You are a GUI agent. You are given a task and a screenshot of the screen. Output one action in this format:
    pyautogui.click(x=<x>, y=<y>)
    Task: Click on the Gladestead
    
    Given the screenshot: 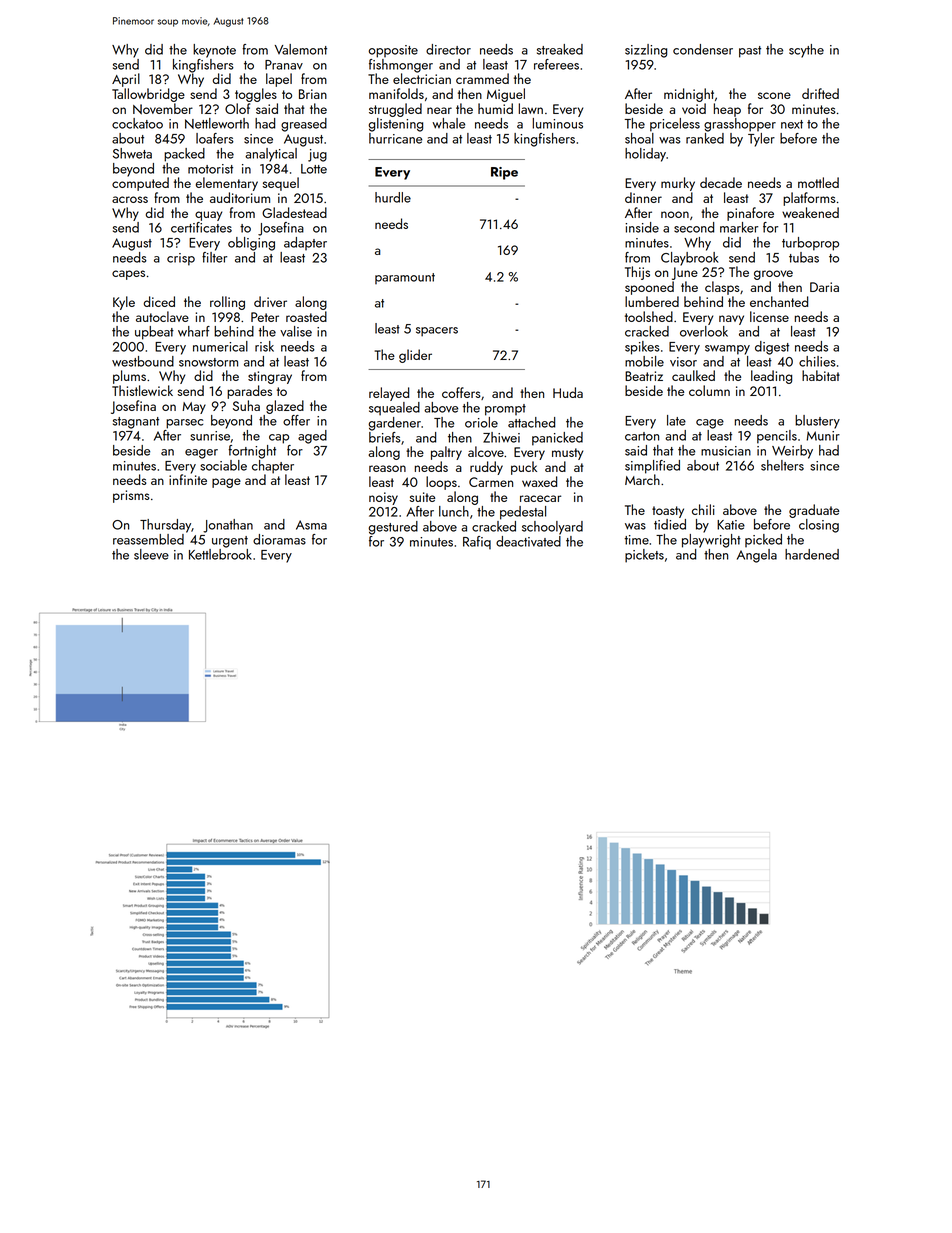 What is the action you would take?
    pyautogui.click(x=294, y=212)
